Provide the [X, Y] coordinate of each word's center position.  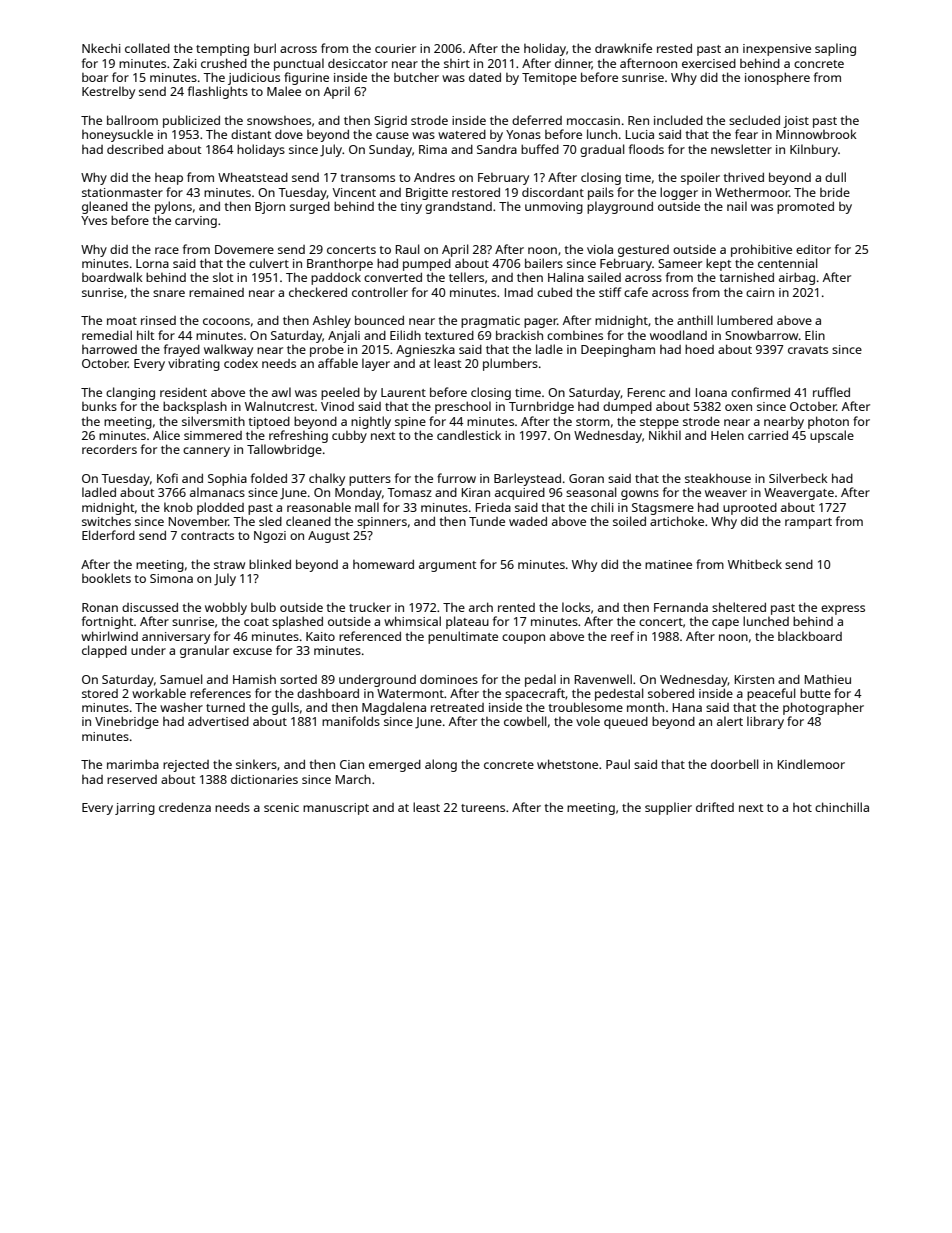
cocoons [226, 321]
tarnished [747, 277]
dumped [627, 408]
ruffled [831, 392]
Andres [434, 177]
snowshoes [279, 120]
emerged [395, 766]
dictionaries [264, 779]
